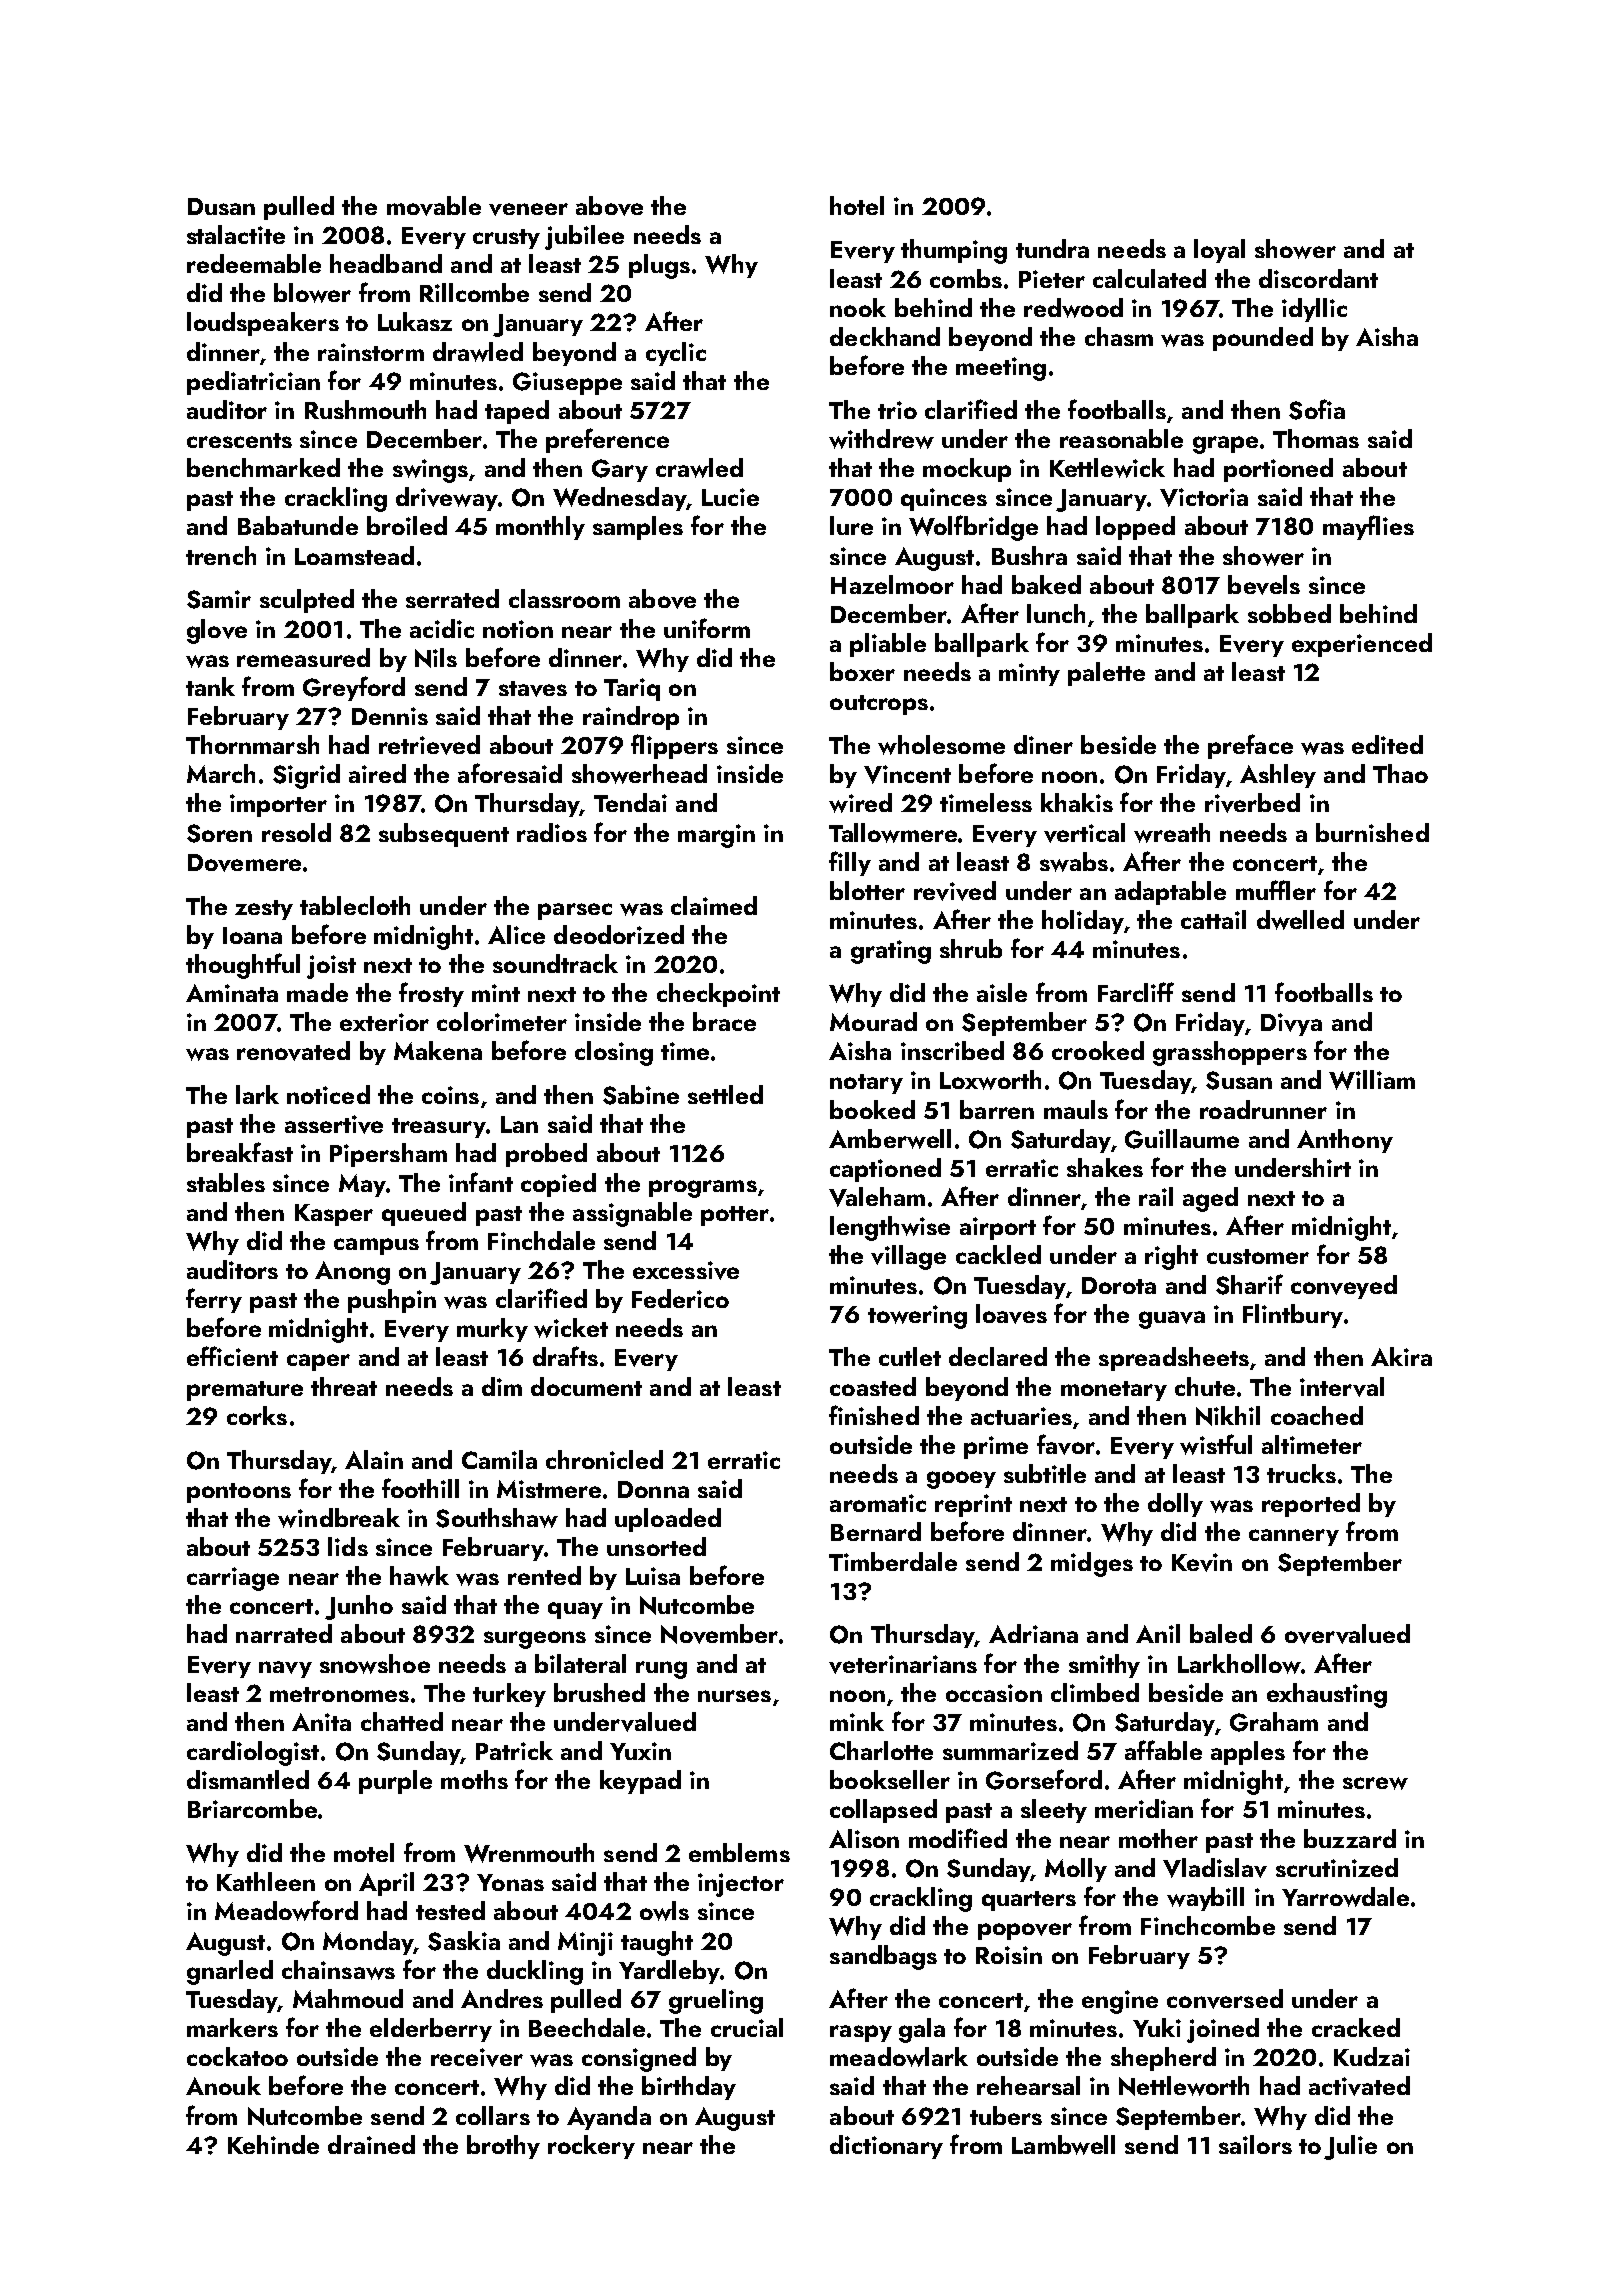 The image size is (1620, 2292). I want to click on Southshaw, so click(497, 1518).
